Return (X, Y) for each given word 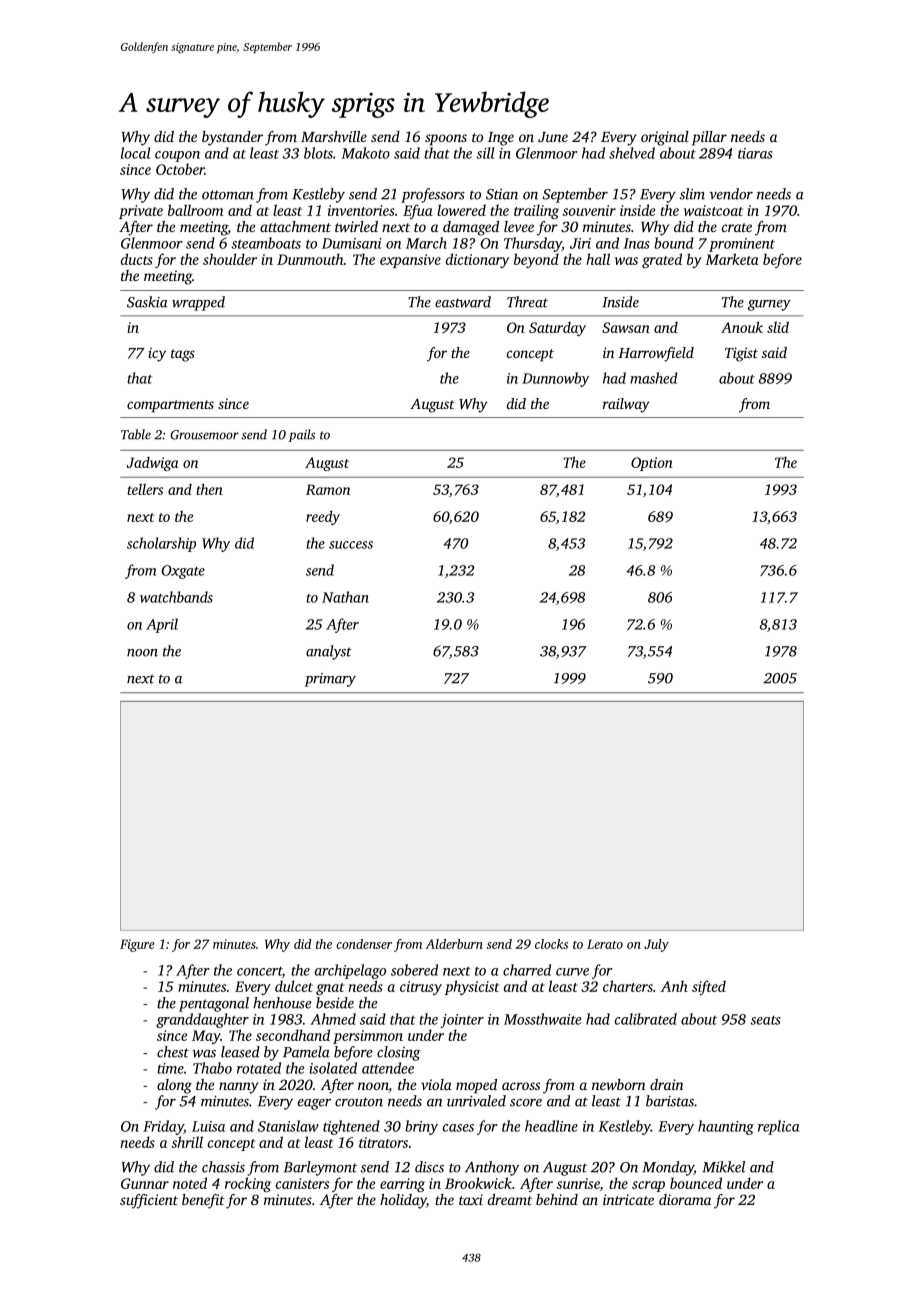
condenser (364, 944)
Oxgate (183, 572)
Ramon (328, 489)
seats (765, 1020)
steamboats (266, 243)
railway (626, 405)
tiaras (755, 153)
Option (652, 464)
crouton (359, 1102)
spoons (446, 140)
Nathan (345, 597)
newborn (619, 1084)
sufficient (149, 1201)
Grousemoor (204, 435)
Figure (137, 945)
